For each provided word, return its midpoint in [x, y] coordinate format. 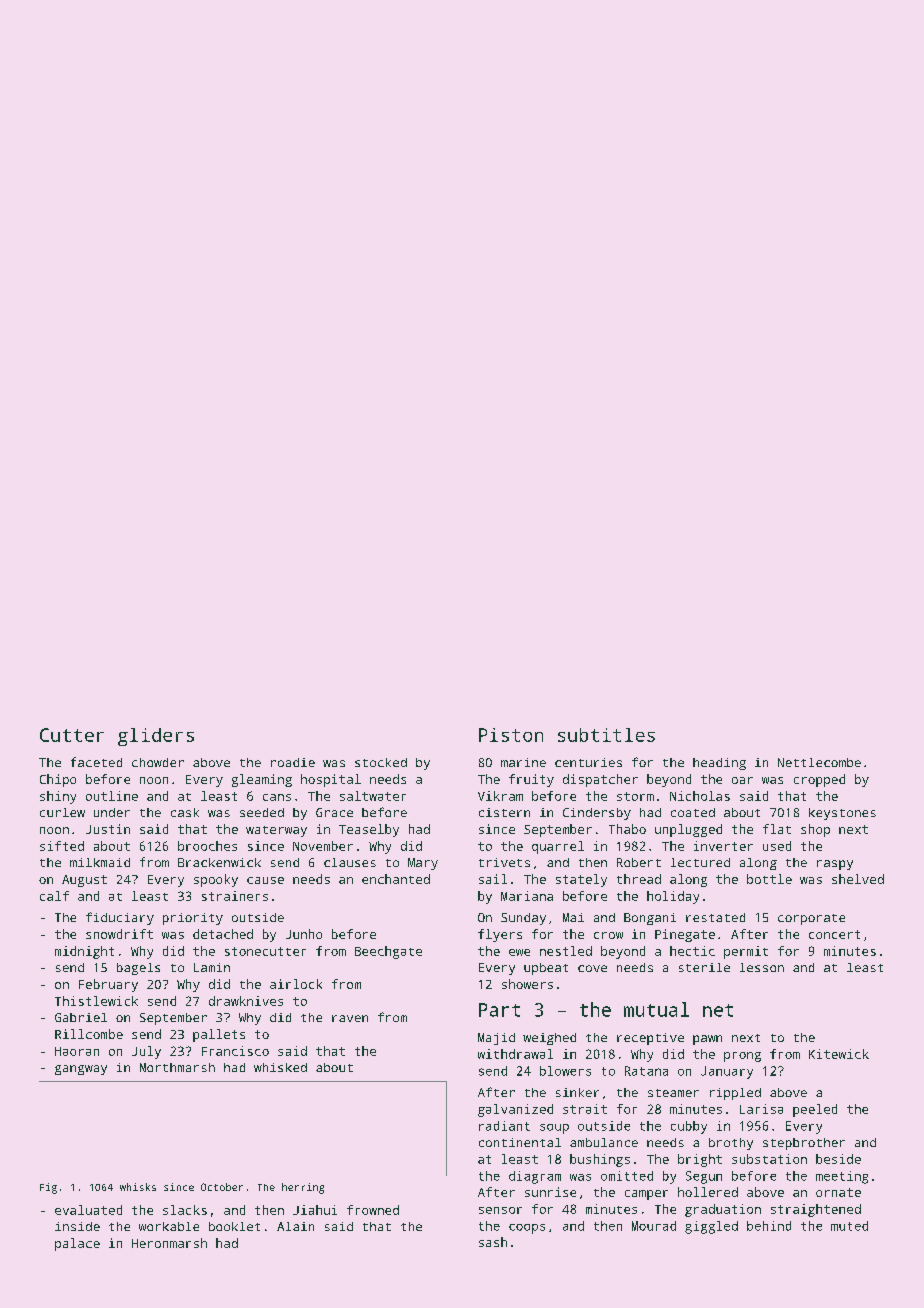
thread [639, 879]
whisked [280, 1067]
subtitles [606, 735]
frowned [373, 1210]
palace [77, 1244]
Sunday [523, 919]
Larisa [761, 1109]
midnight [84, 952]
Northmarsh [177, 1067]
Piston [511, 735]
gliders [156, 737]
